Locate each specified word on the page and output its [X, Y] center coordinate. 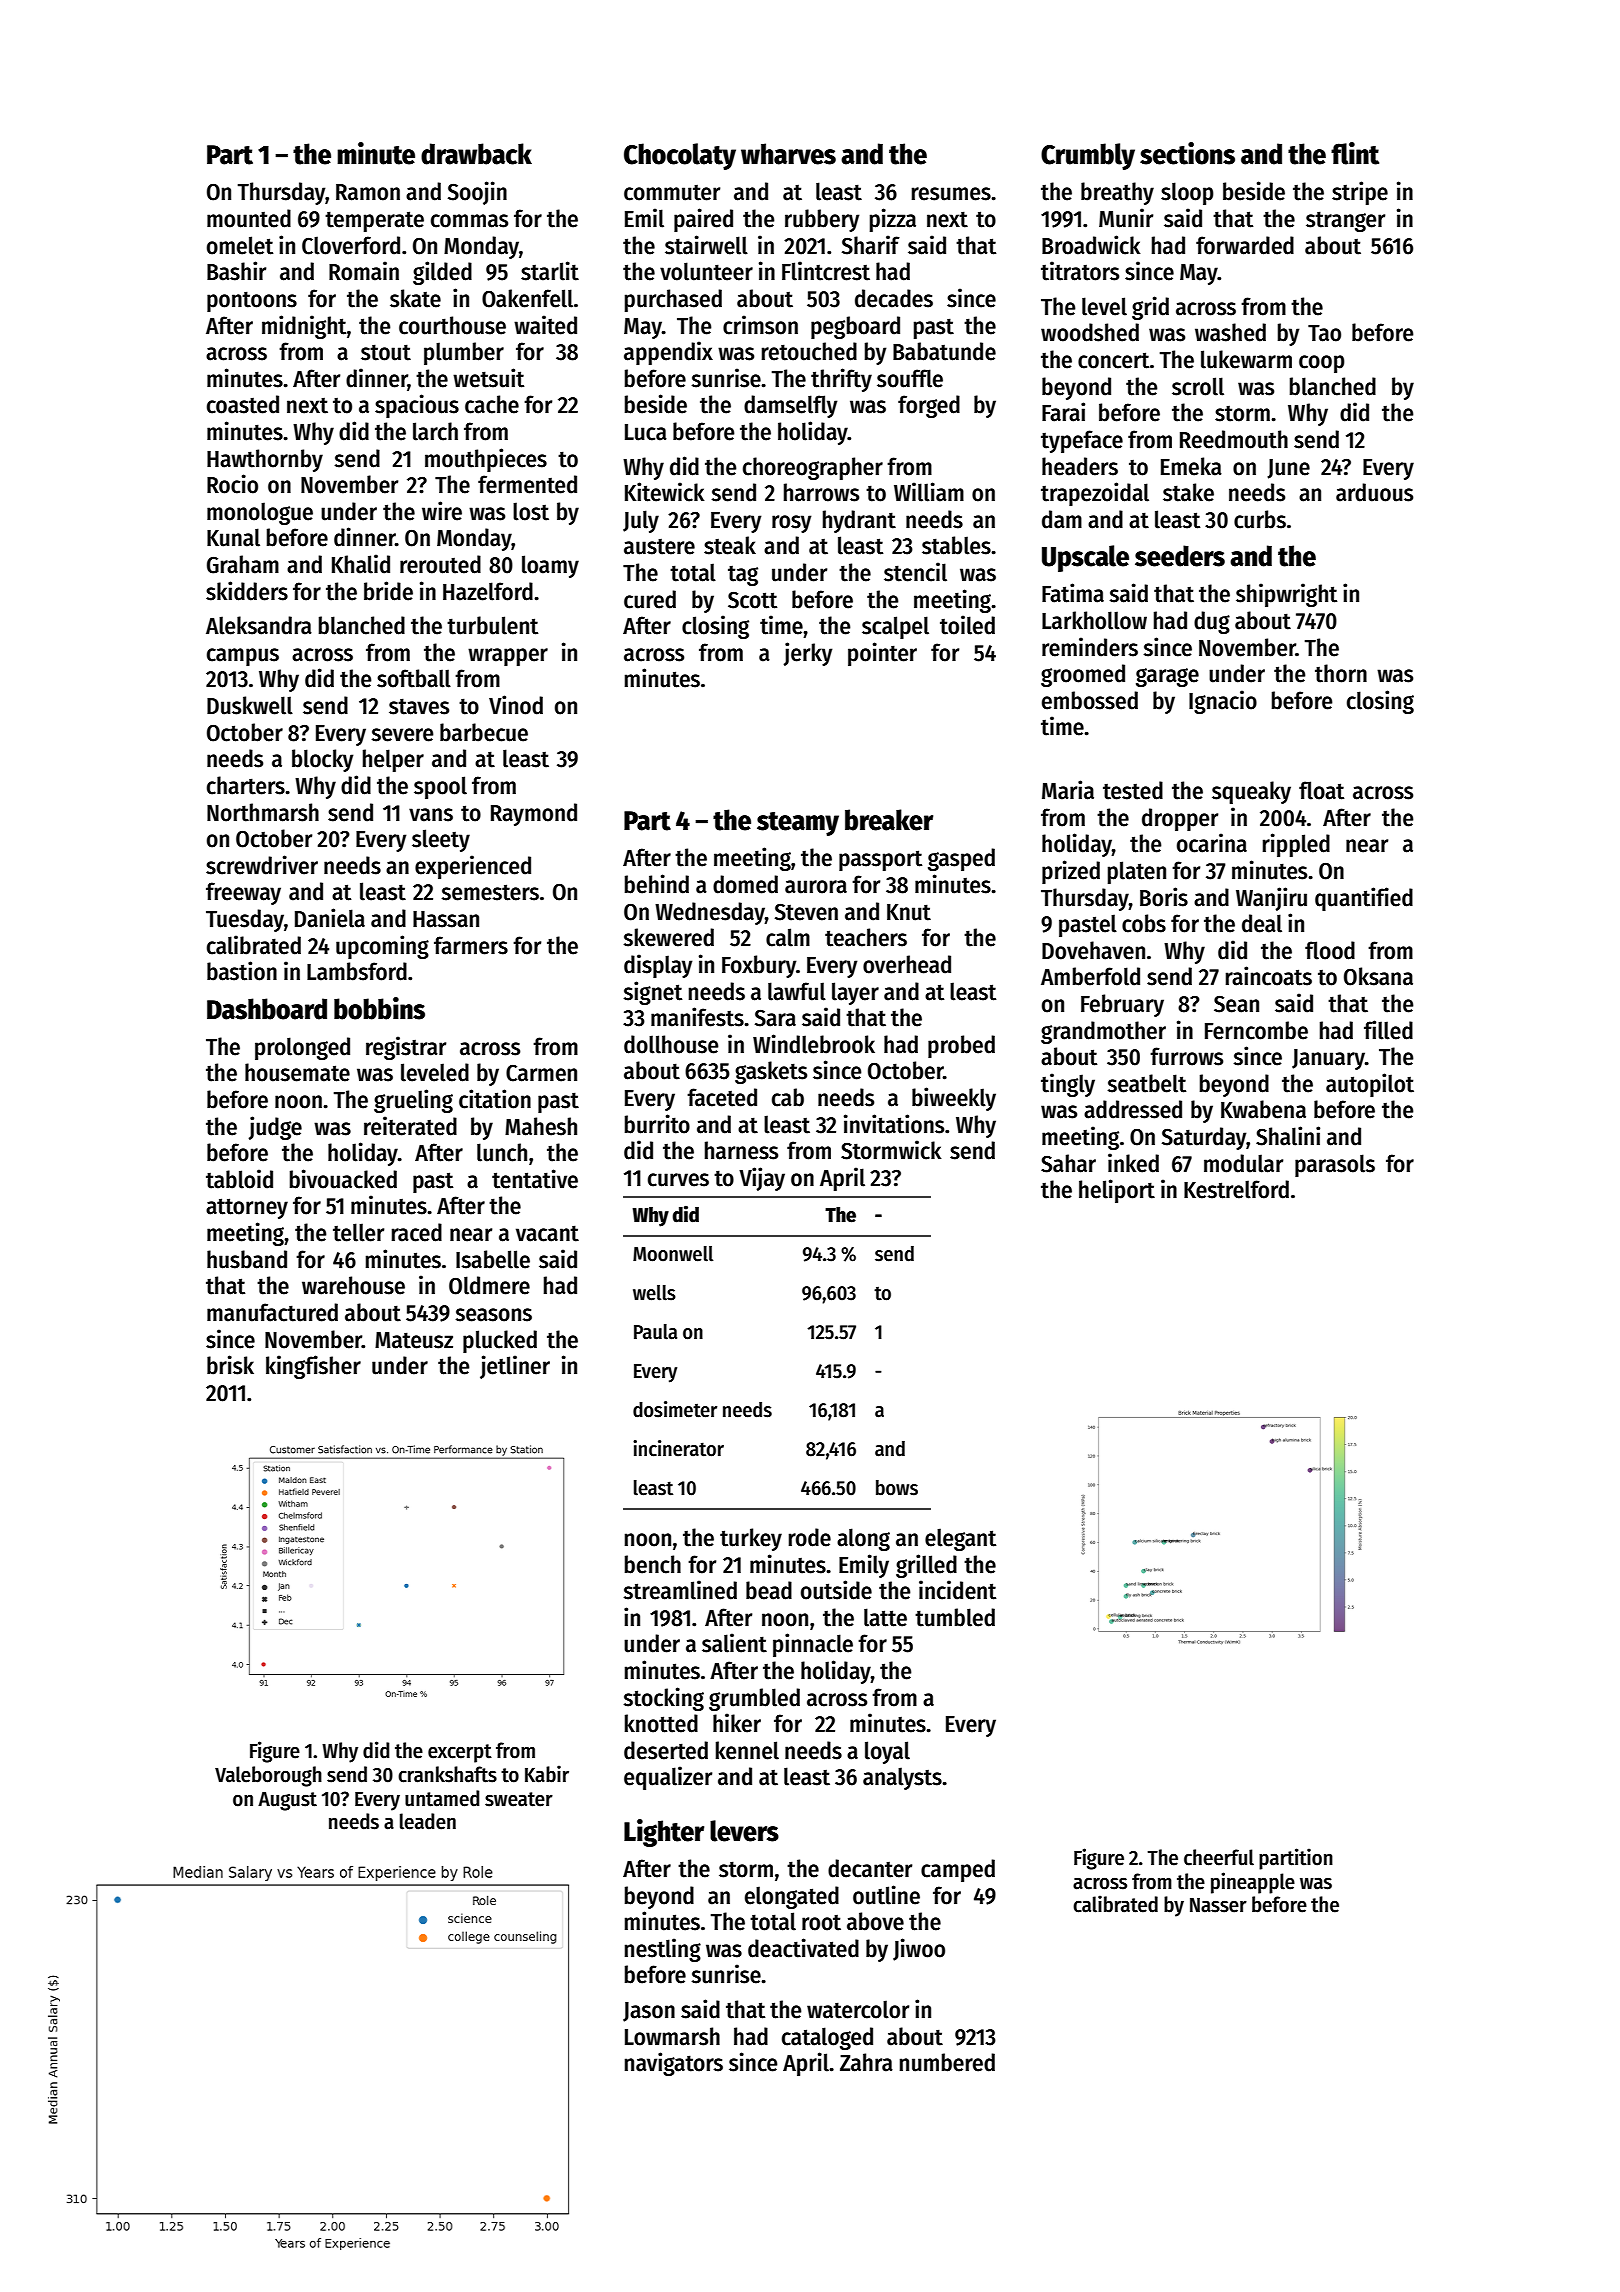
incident [957, 1590]
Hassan [446, 919]
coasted [243, 404]
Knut [909, 912]
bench [653, 1564]
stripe [1360, 193]
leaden [428, 1821]
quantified [1364, 899]
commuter [672, 192]
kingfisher [313, 1367]
